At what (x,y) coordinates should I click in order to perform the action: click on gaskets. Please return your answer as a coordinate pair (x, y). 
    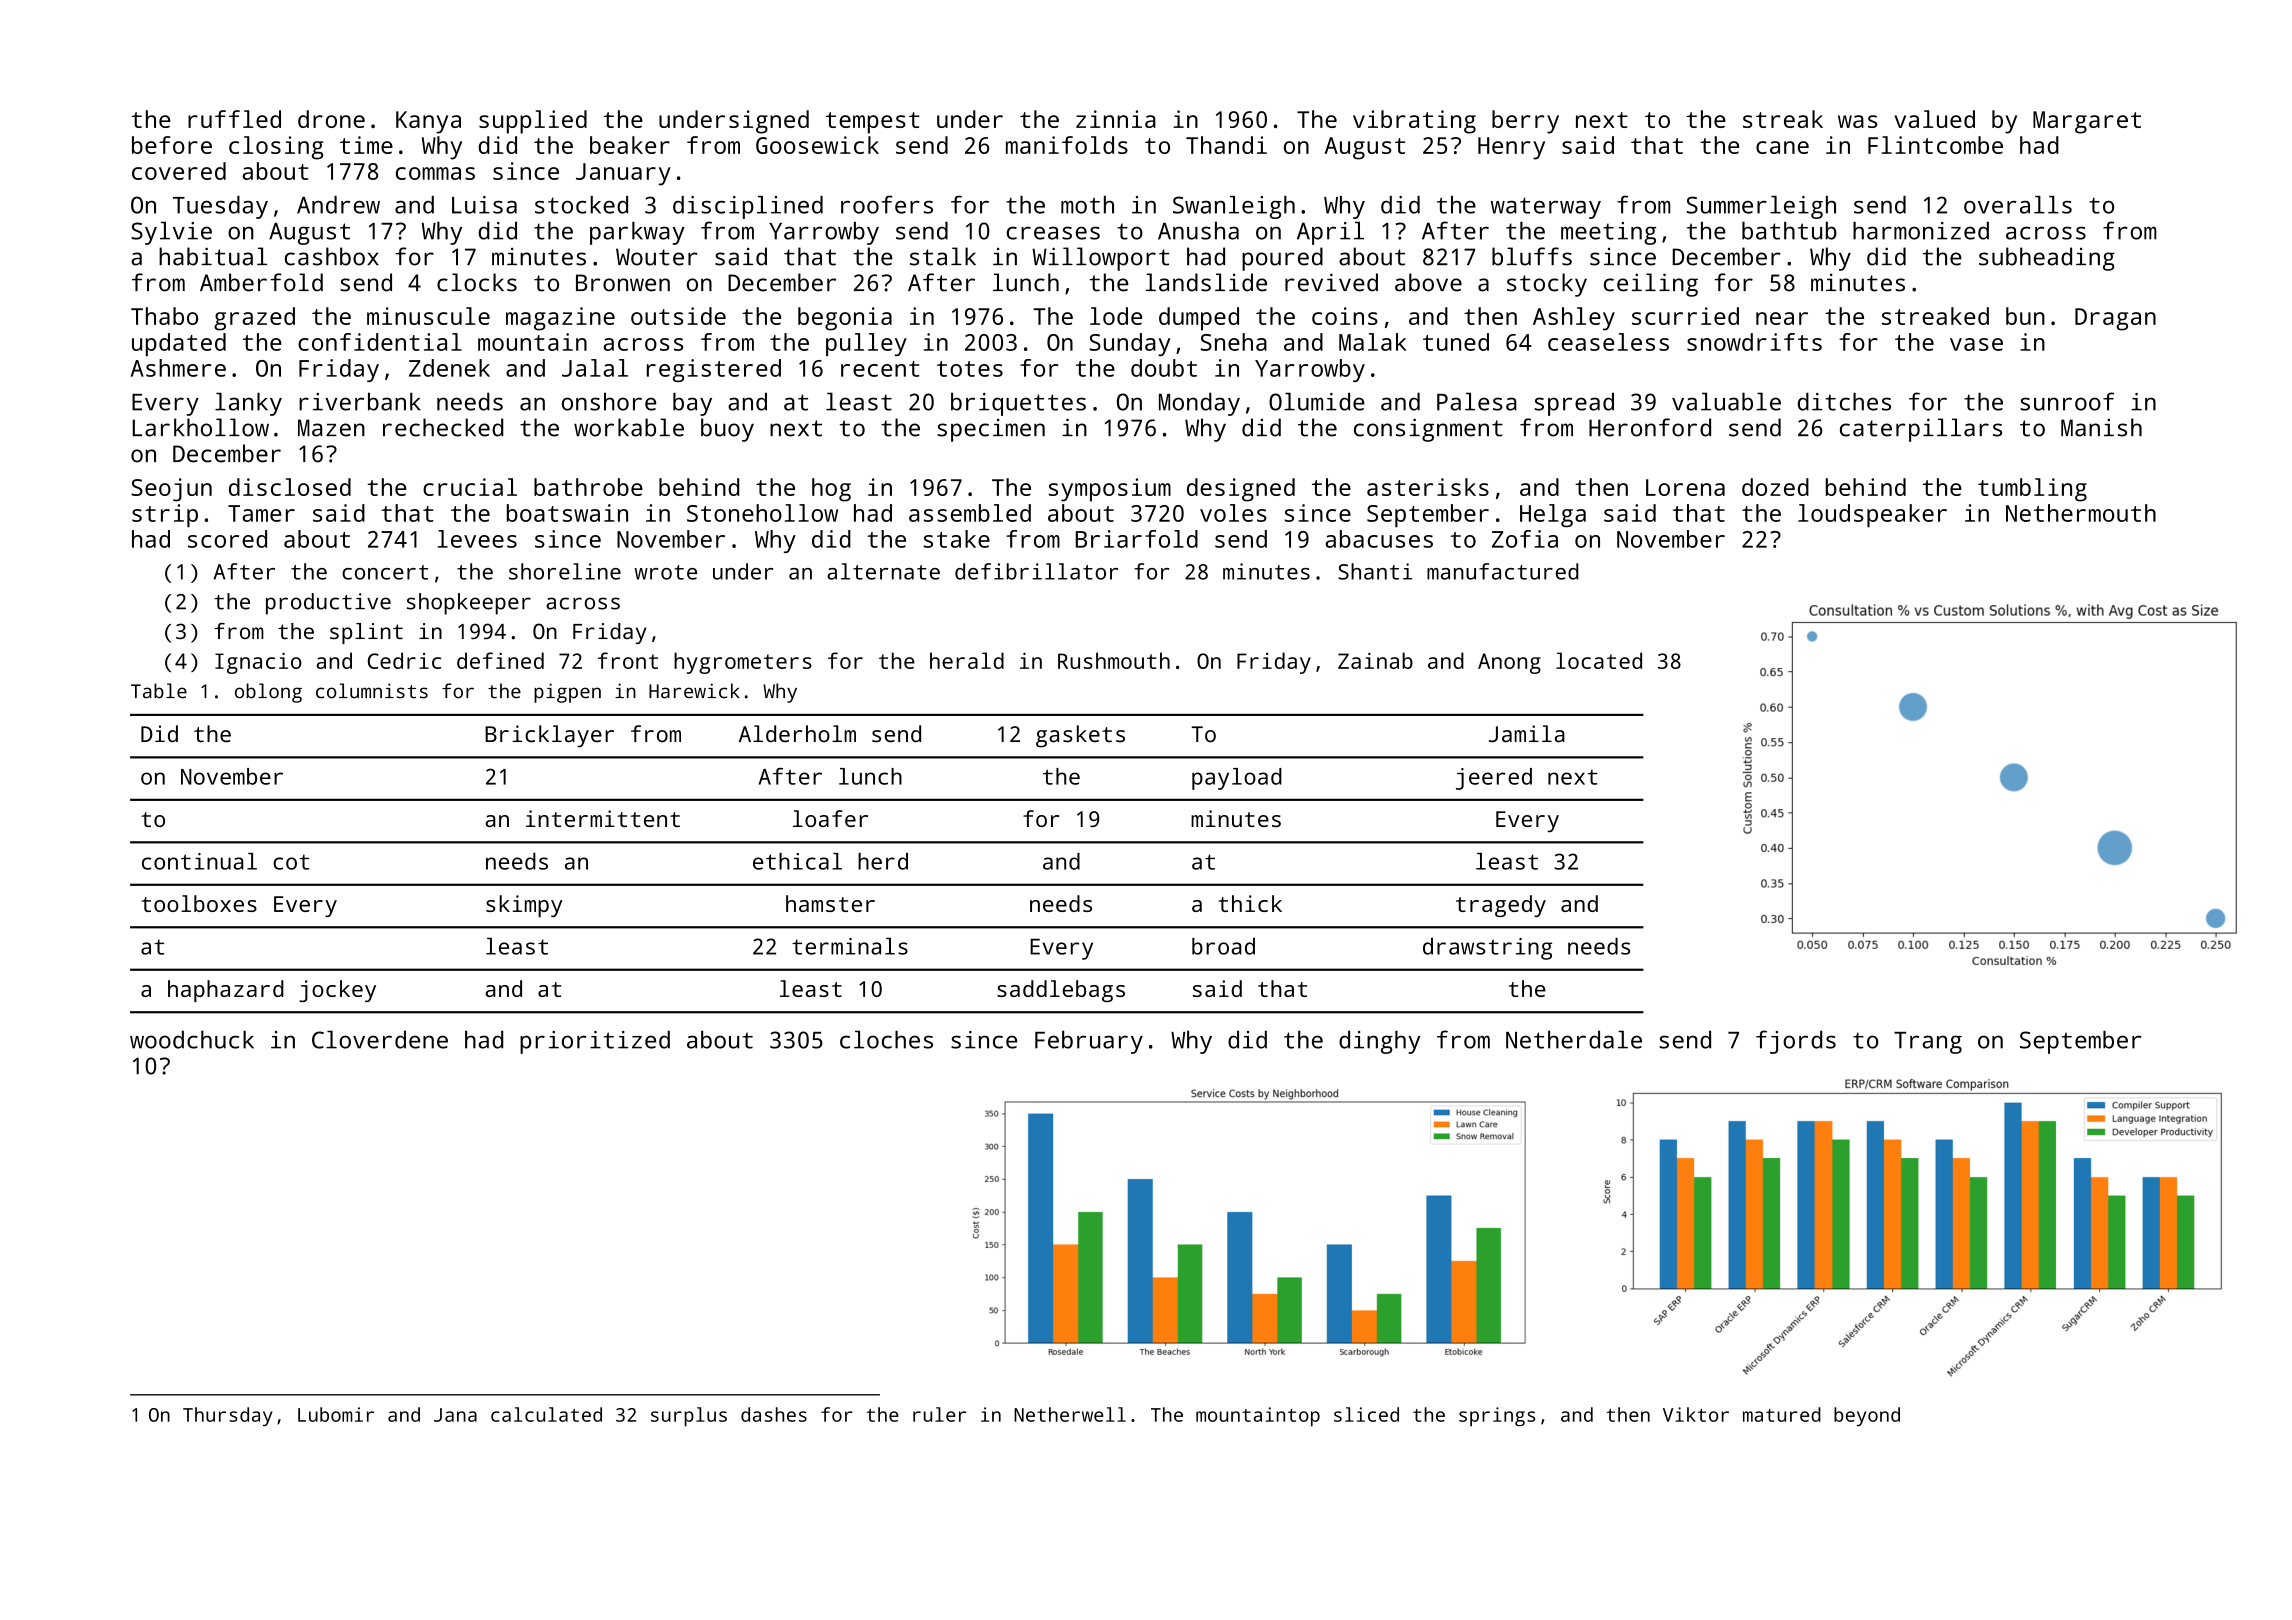
    Looking at the image, I should click on (1080, 736).
